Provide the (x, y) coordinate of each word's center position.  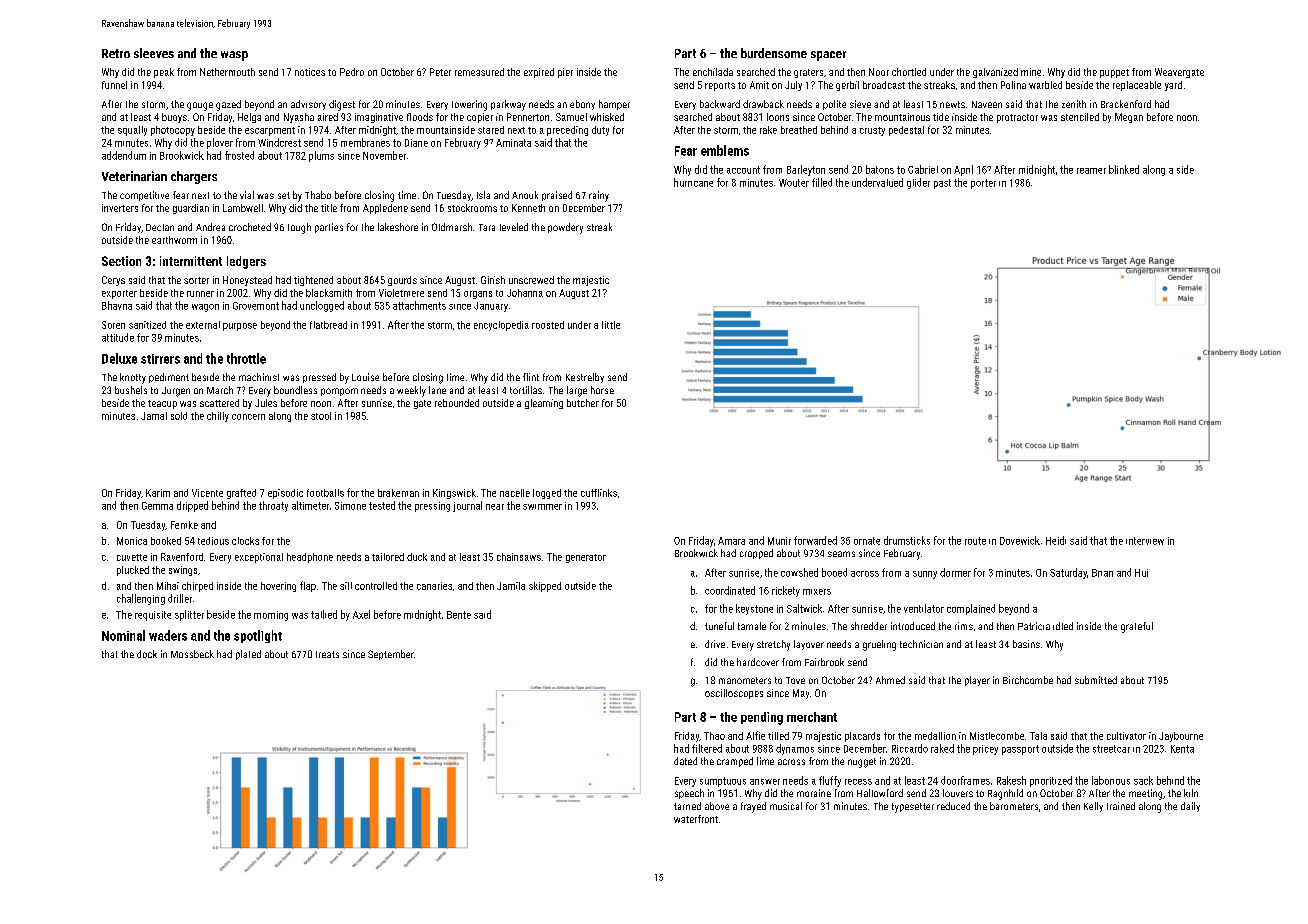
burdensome (774, 53)
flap (308, 586)
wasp (234, 56)
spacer (828, 56)
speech (689, 794)
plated (248, 655)
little (611, 325)
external (203, 325)
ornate (867, 541)
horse (602, 390)
